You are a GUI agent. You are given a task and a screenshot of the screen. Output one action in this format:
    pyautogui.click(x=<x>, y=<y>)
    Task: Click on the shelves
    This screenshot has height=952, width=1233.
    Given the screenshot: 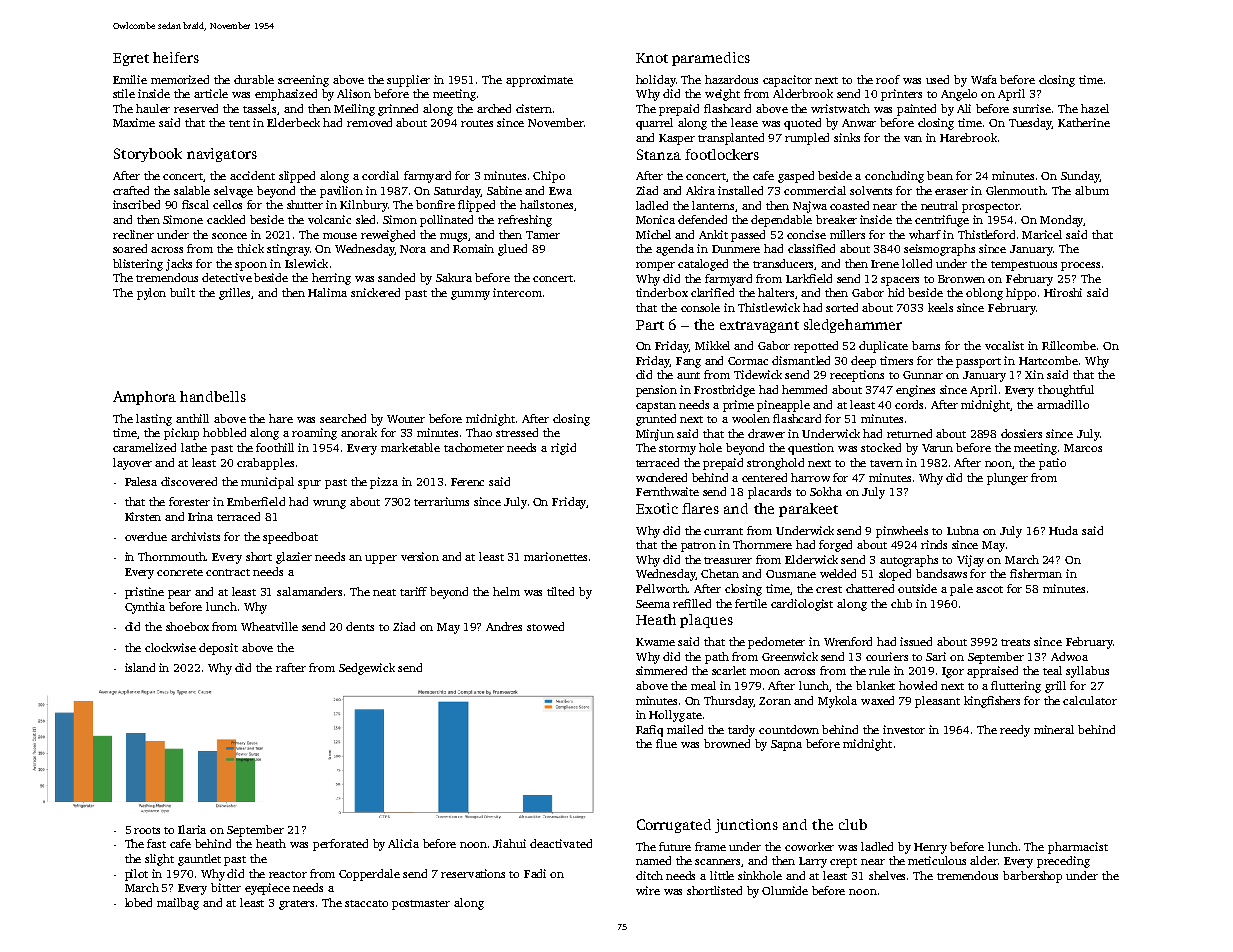 What is the action you would take?
    pyautogui.click(x=887, y=875)
